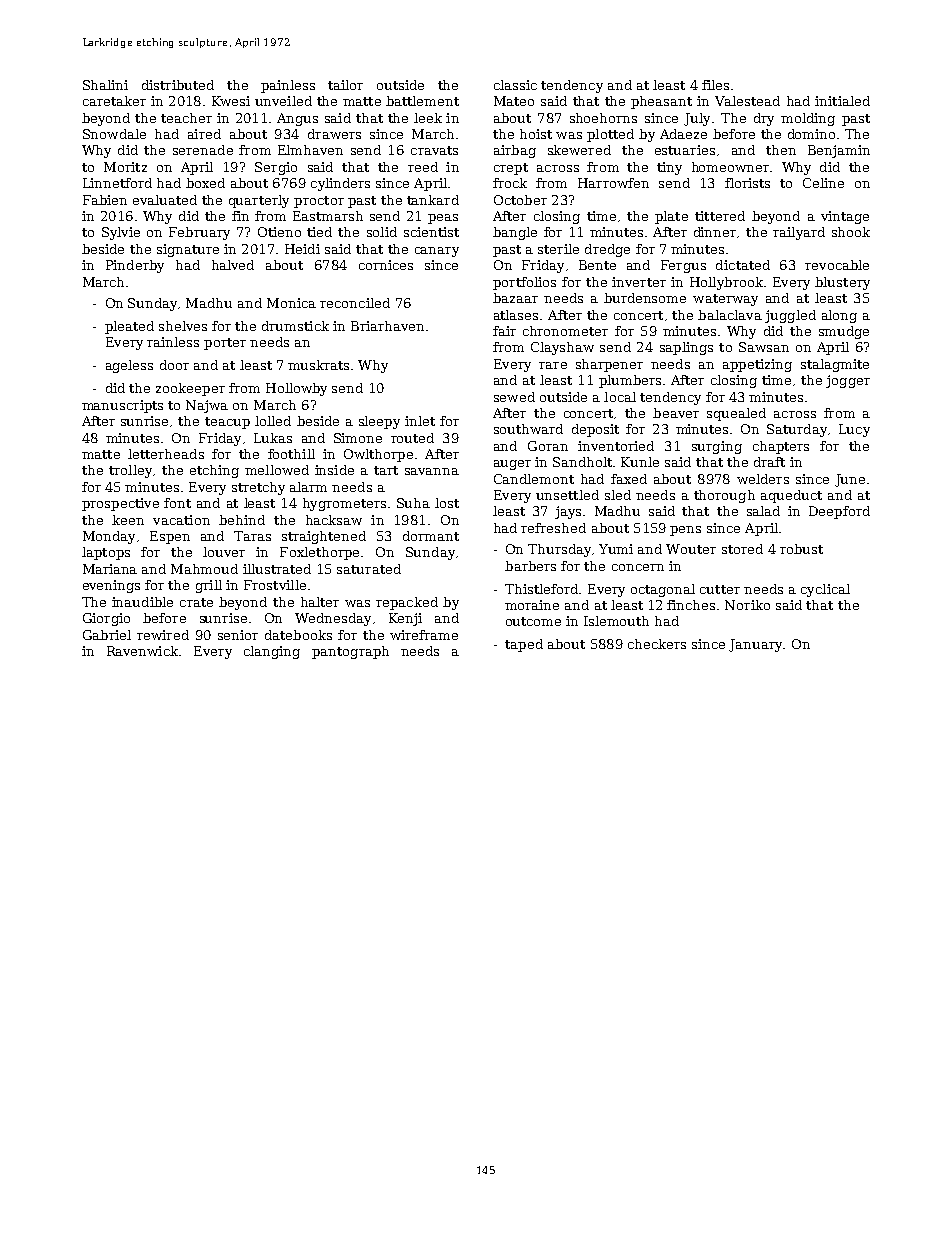 The width and height of the screenshot is (952, 1233). I want to click on louver, so click(224, 552).
